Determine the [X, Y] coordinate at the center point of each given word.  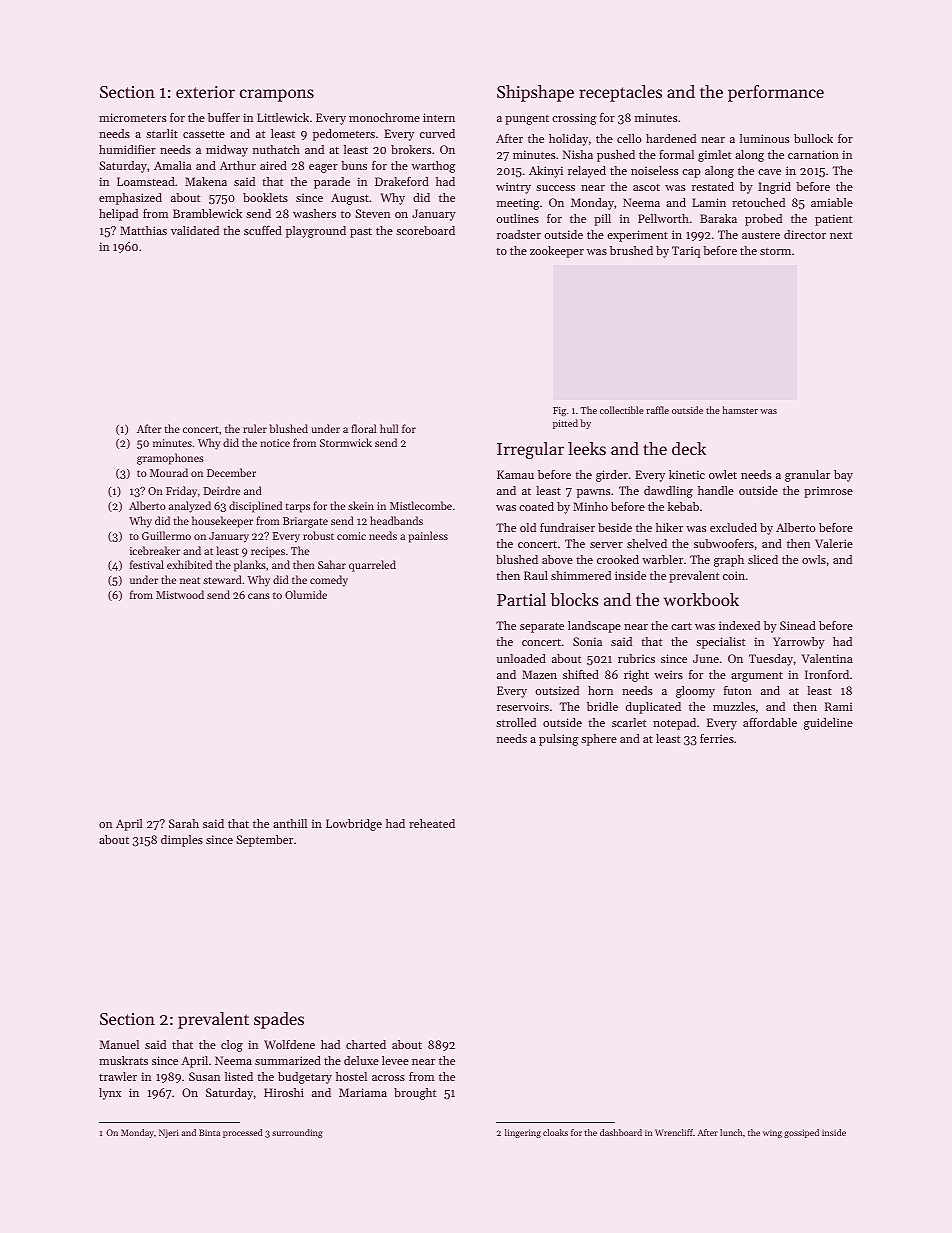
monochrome [384, 117]
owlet [723, 474]
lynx [110, 1094]
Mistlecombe [421, 505]
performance [776, 93]
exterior [205, 92]
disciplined [255, 507]
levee [395, 1060]
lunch [731, 1132]
